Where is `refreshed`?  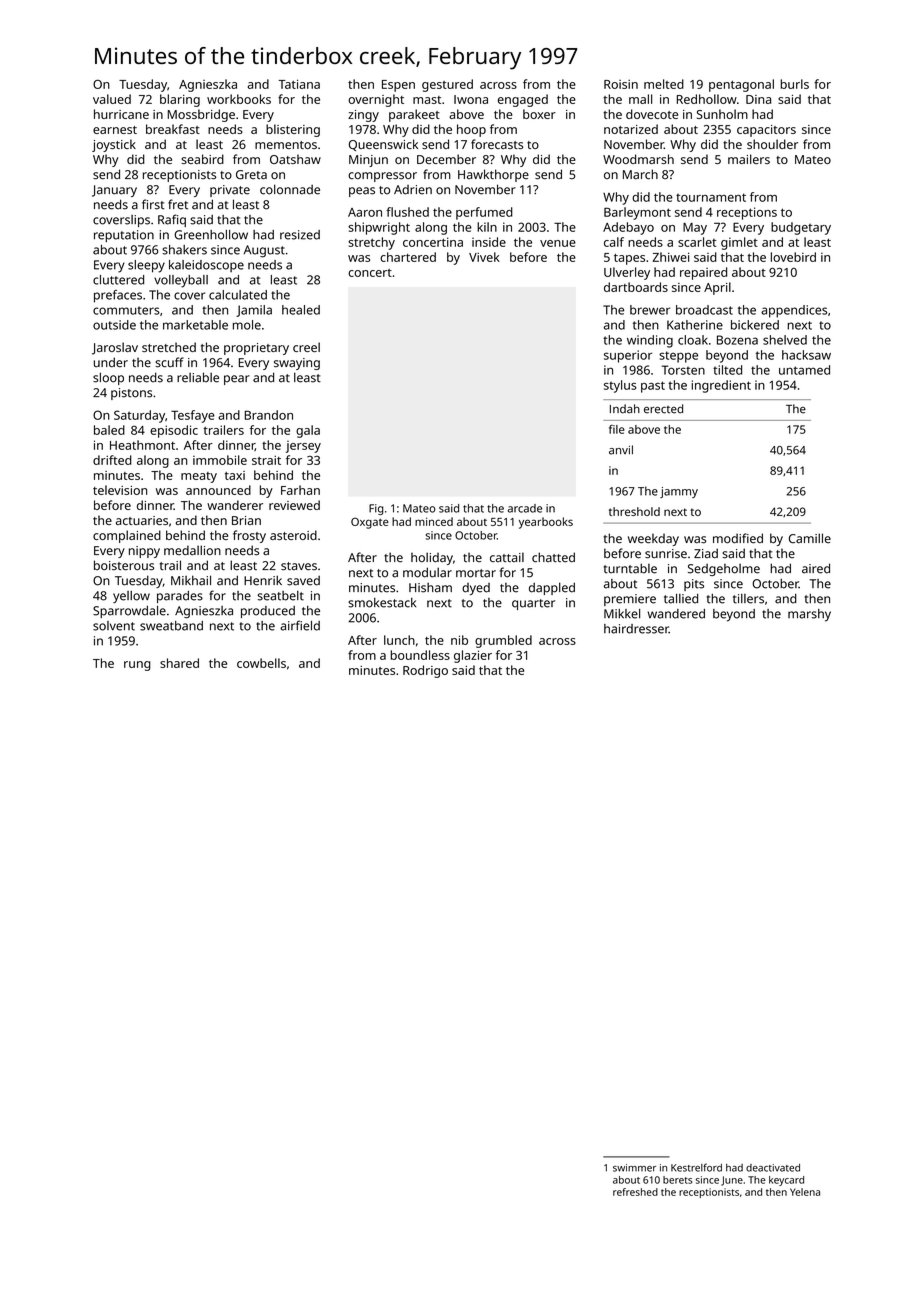
refreshed is located at coordinates (635, 1192).
